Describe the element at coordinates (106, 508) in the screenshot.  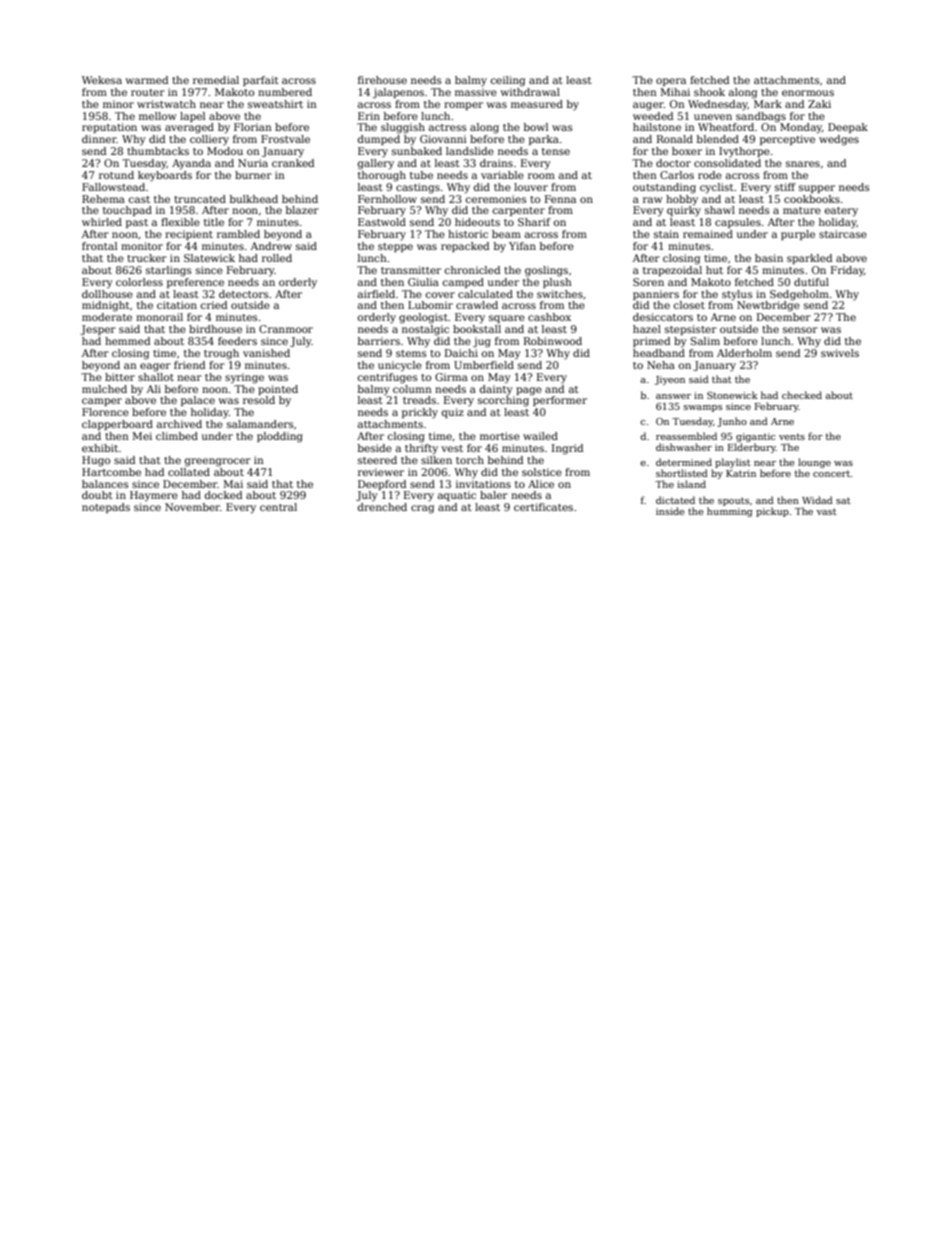
I see `notepads` at that location.
